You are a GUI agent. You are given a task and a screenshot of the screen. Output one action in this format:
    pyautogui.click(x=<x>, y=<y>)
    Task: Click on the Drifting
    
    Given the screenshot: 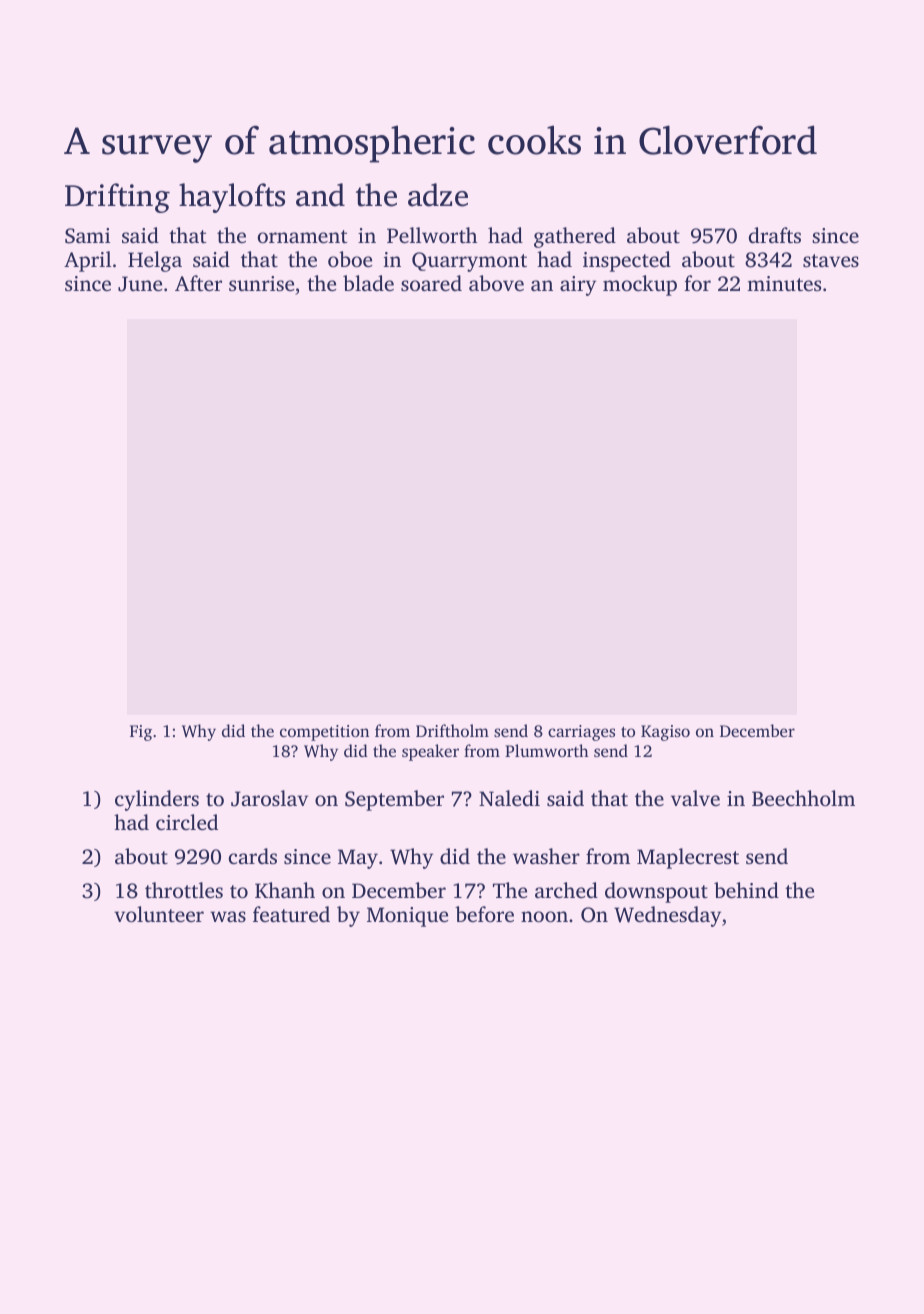 What is the action you would take?
    pyautogui.click(x=117, y=198)
